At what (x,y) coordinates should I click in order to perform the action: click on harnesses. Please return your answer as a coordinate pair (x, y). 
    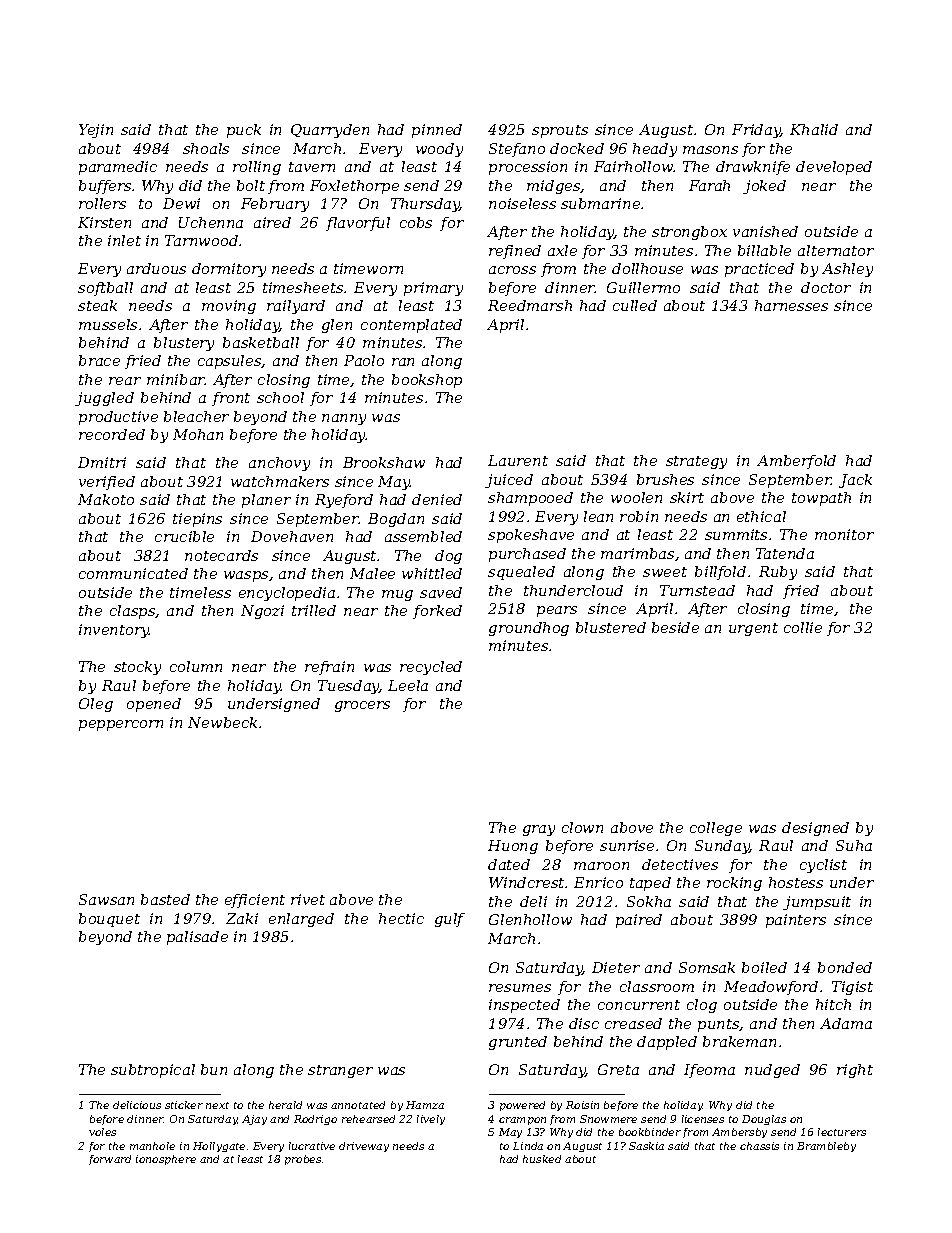
    Looking at the image, I should click on (791, 305).
